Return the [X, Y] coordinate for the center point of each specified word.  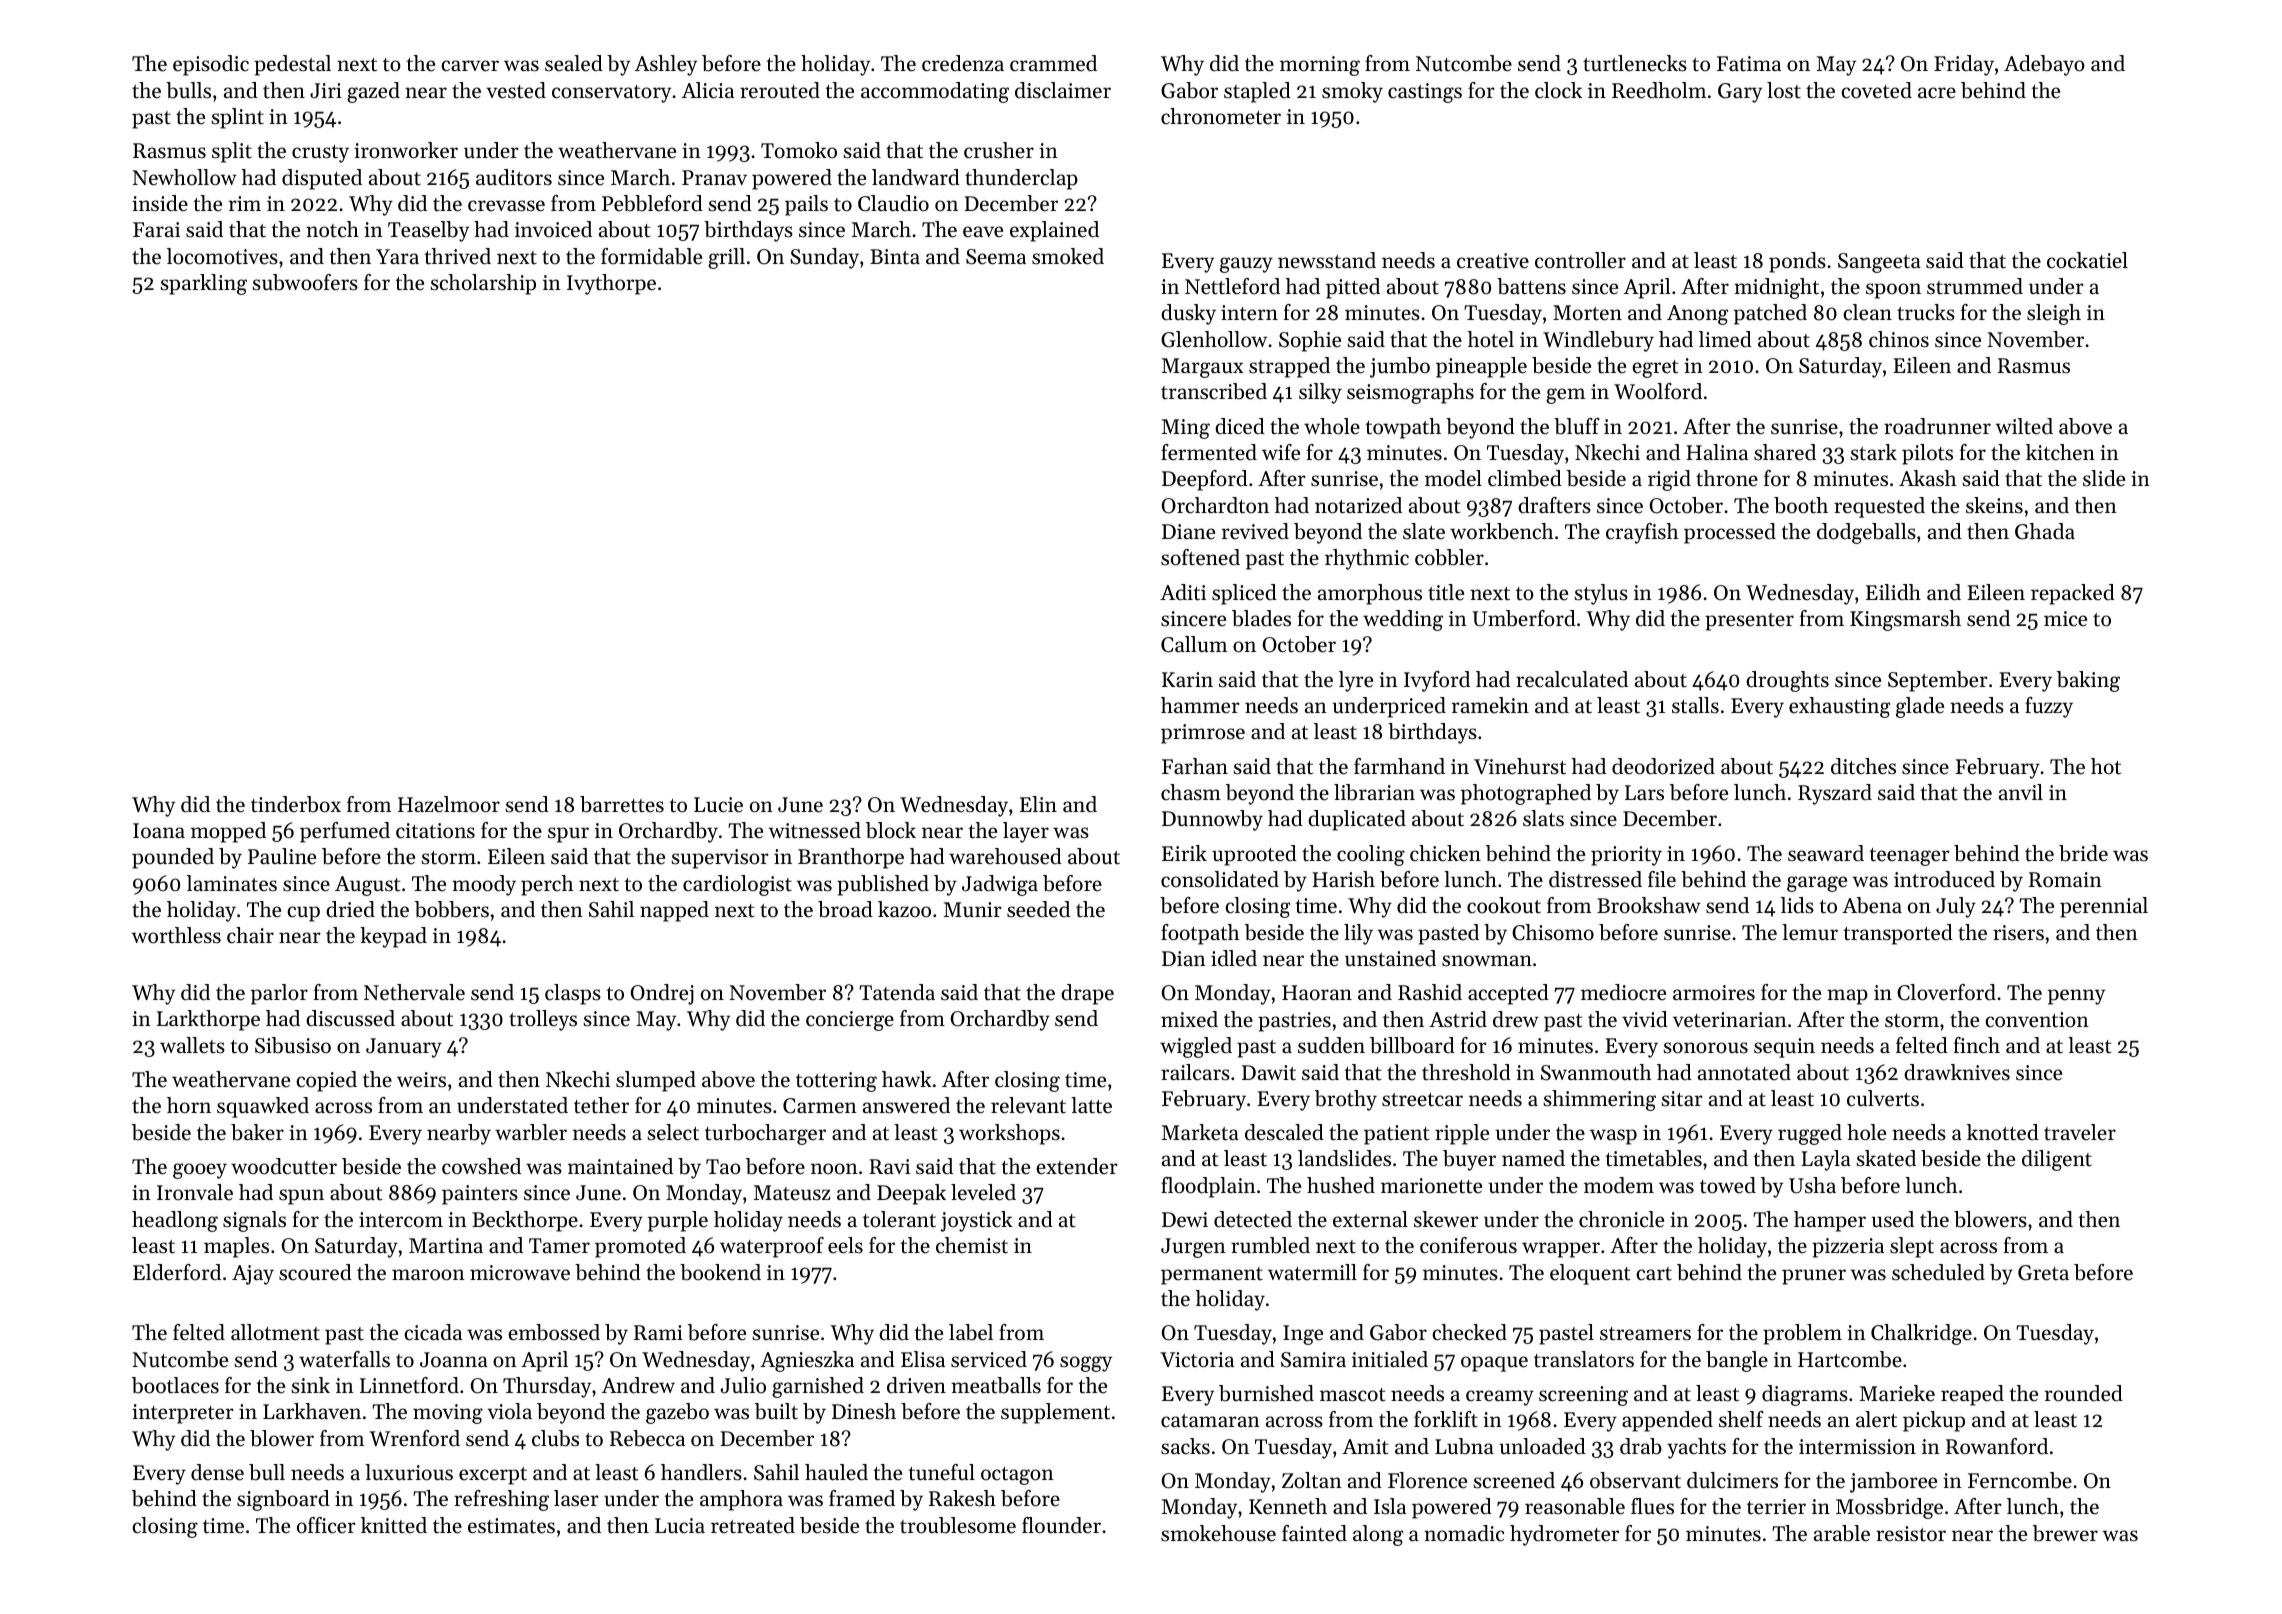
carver [470, 66]
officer [326, 1525]
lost [1784, 90]
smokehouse [1218, 1533]
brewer [2065, 1533]
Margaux [1202, 368]
